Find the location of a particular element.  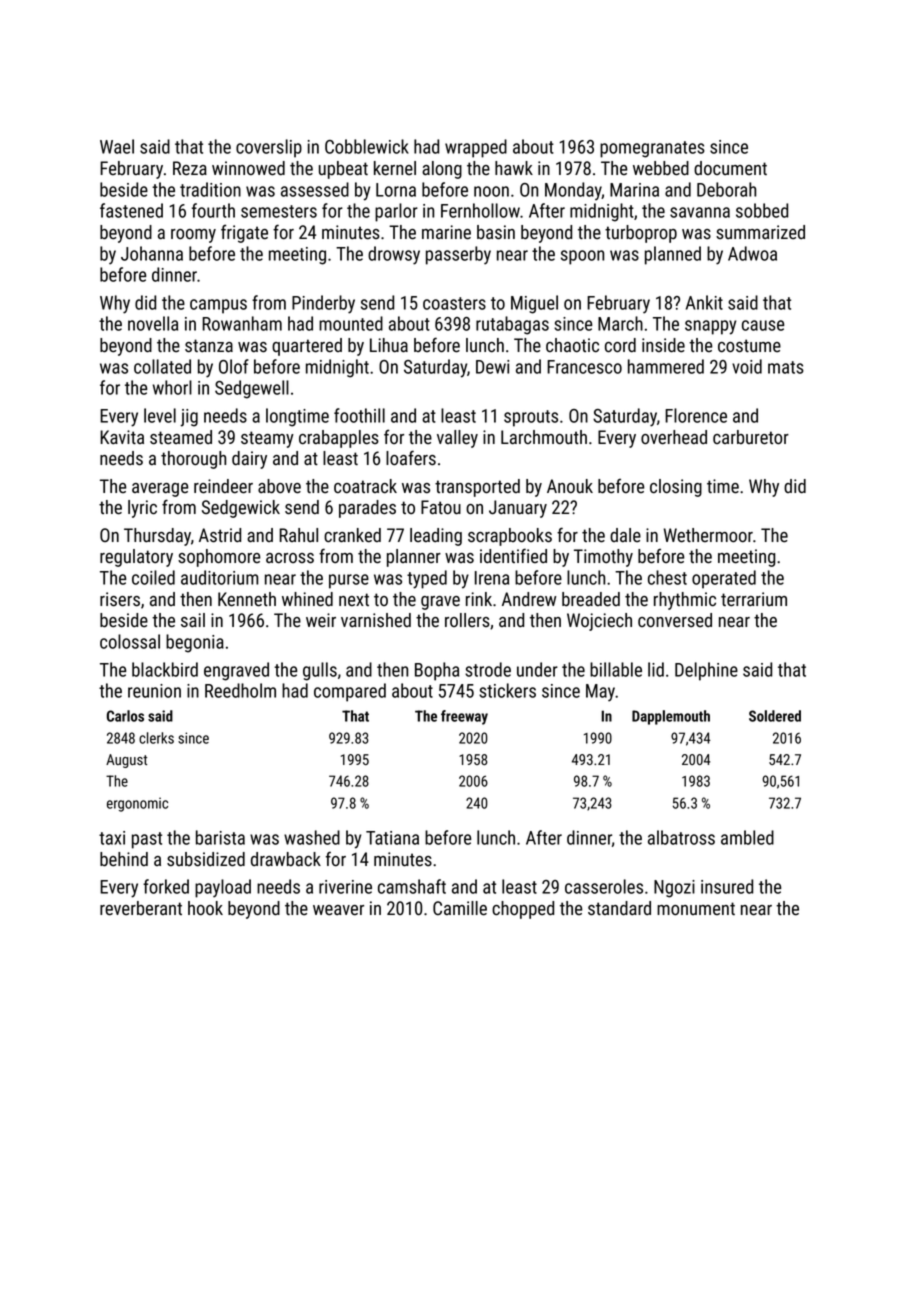

Adwoa is located at coordinates (752, 253).
